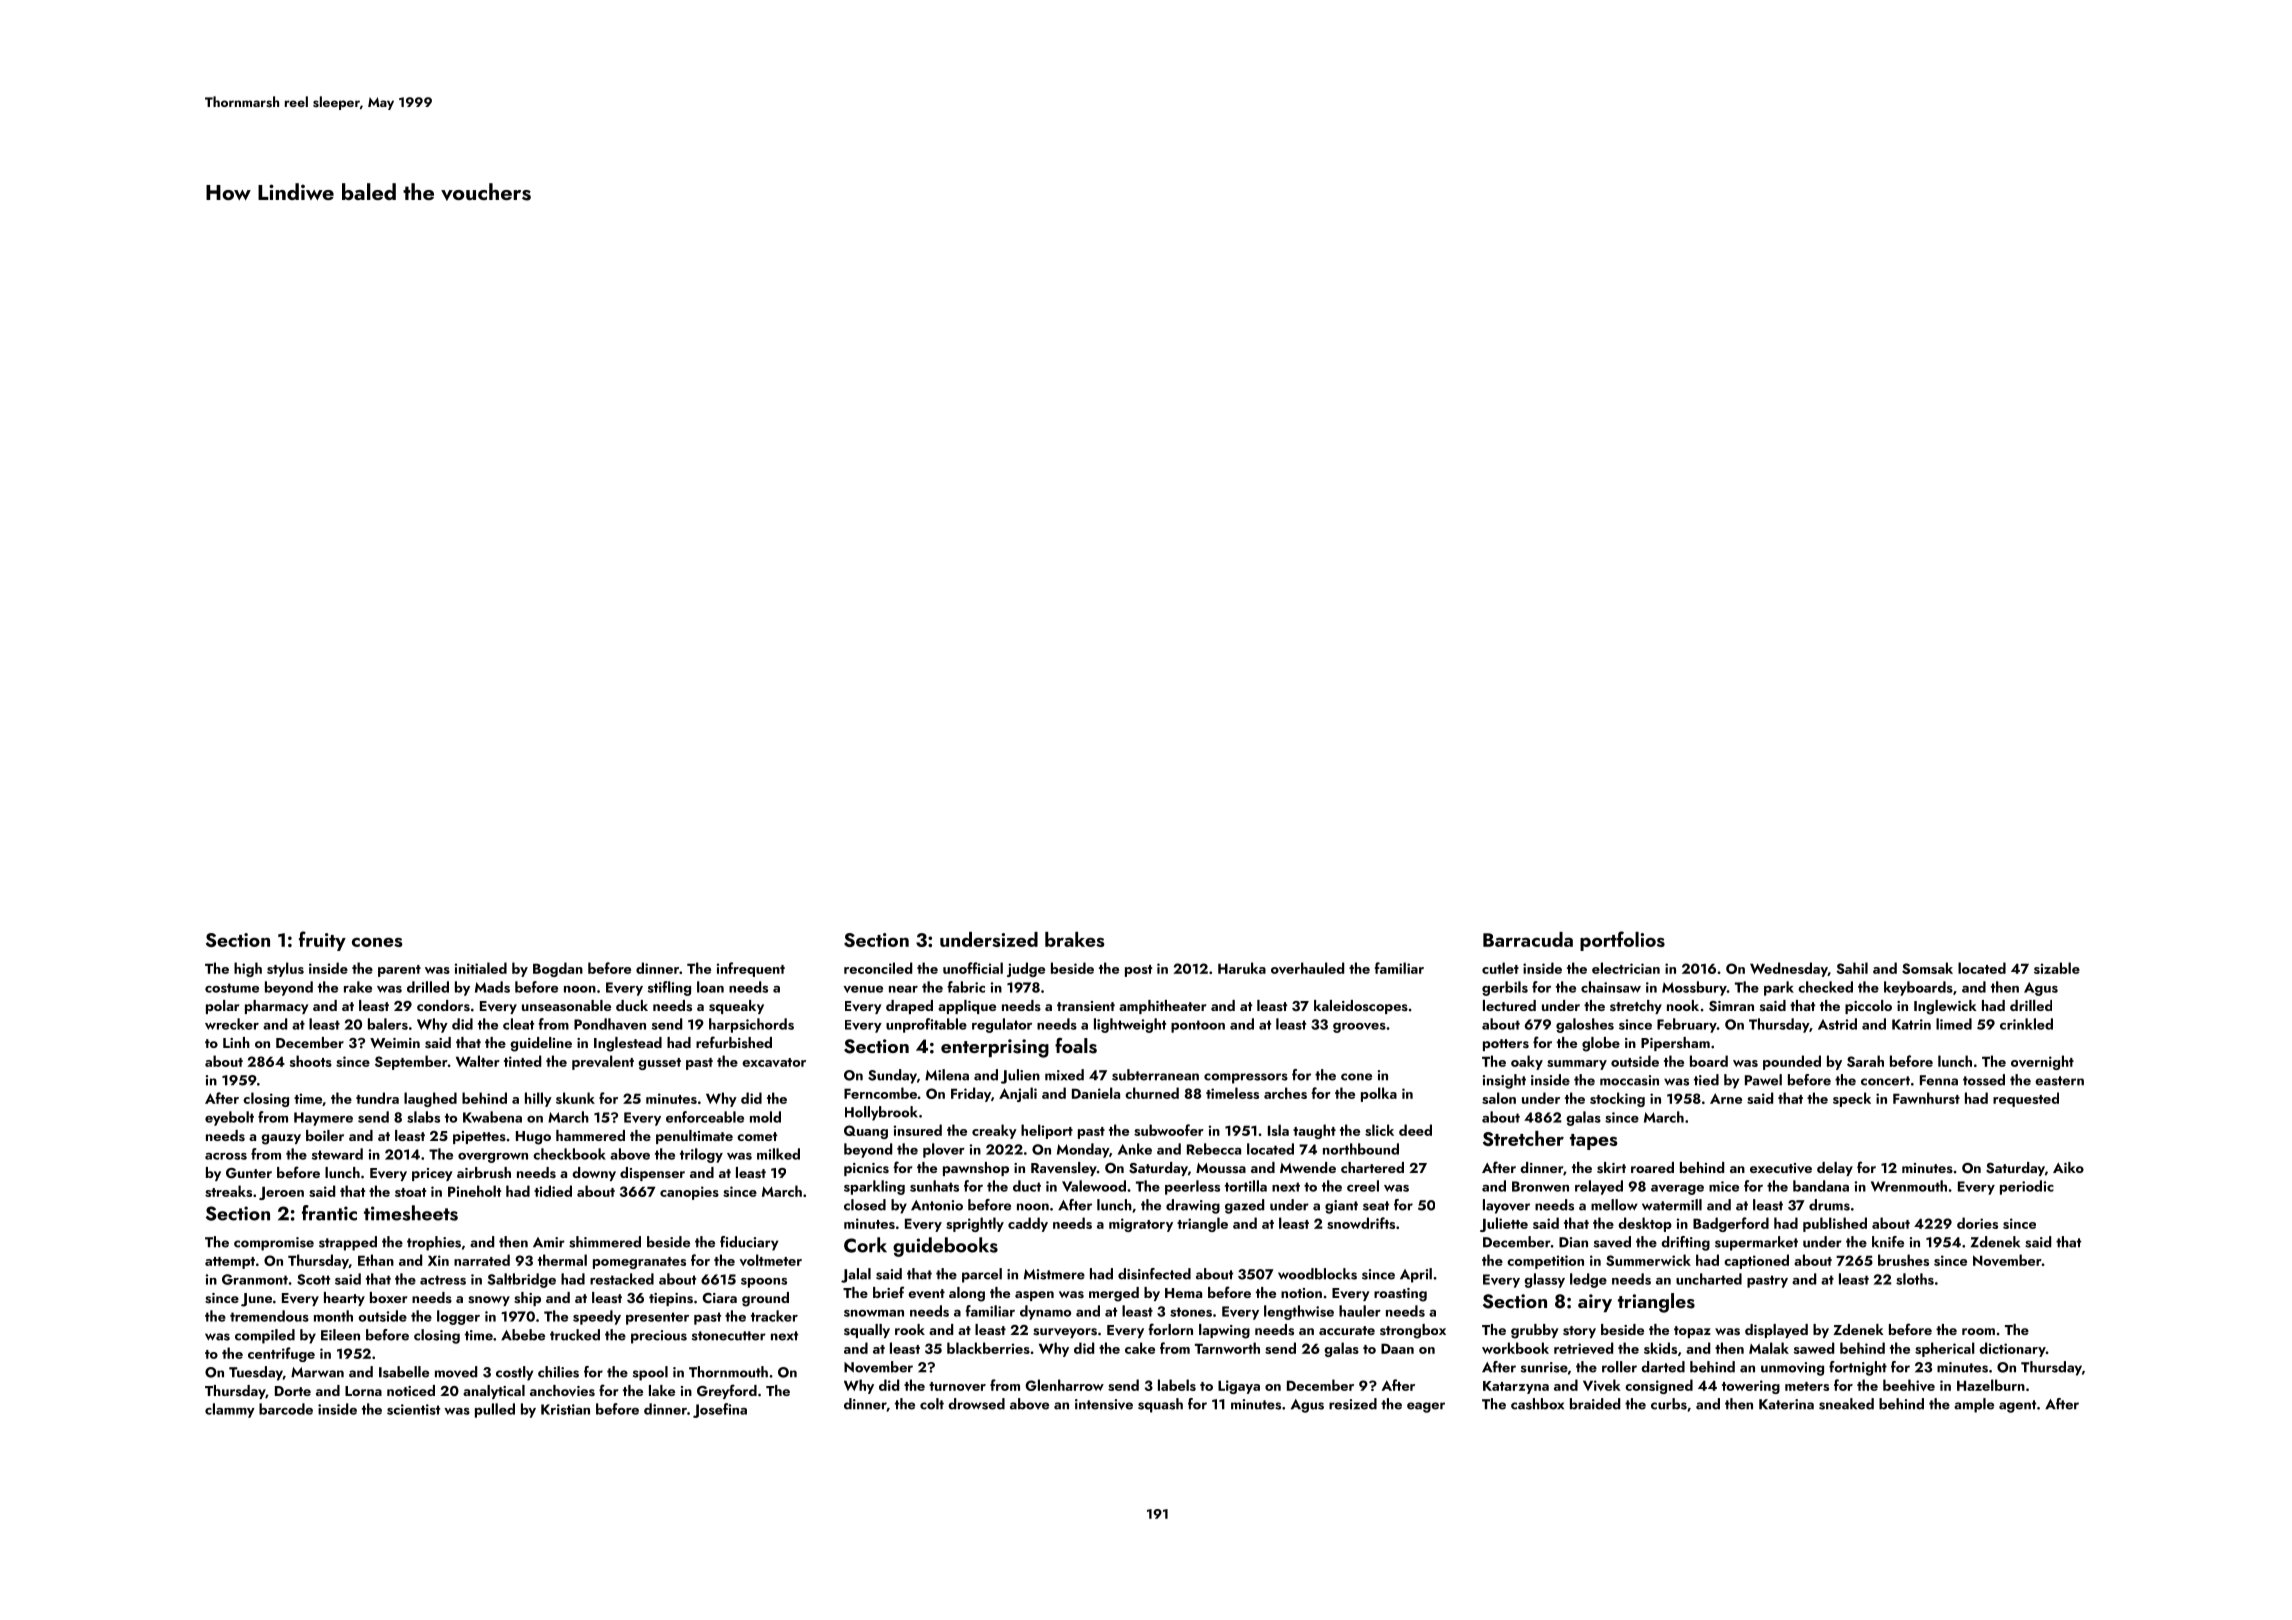  I want to click on Wrenmouth, so click(1909, 1186).
